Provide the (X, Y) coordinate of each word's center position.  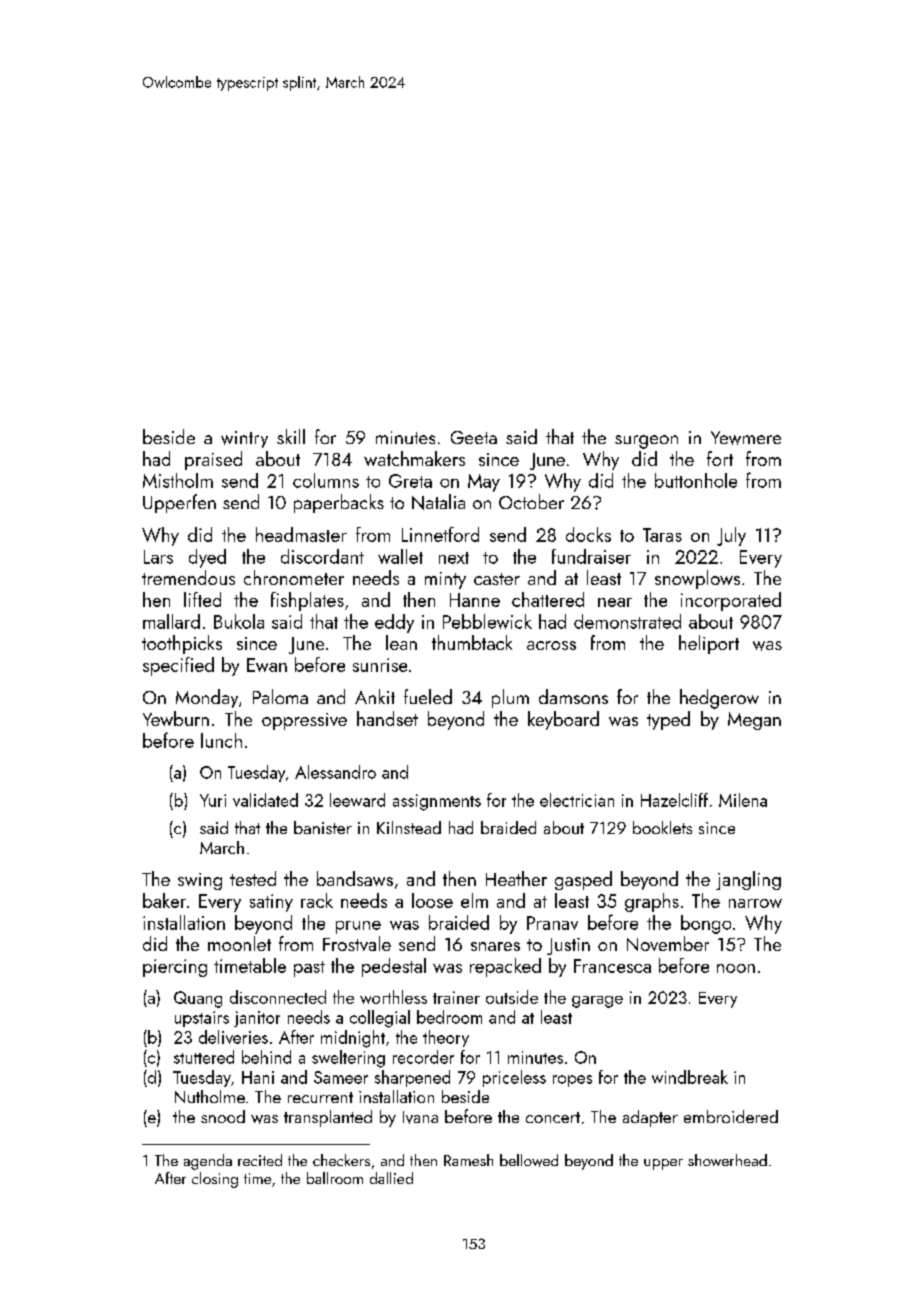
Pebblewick (487, 621)
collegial (380, 1019)
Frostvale (357, 943)
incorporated (731, 601)
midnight (353, 1039)
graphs (652, 902)
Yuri (213, 800)
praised (213, 460)
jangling (748, 880)
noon (736, 968)
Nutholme (210, 1096)
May (484, 483)
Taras (662, 535)
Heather (516, 878)
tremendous (188, 577)
